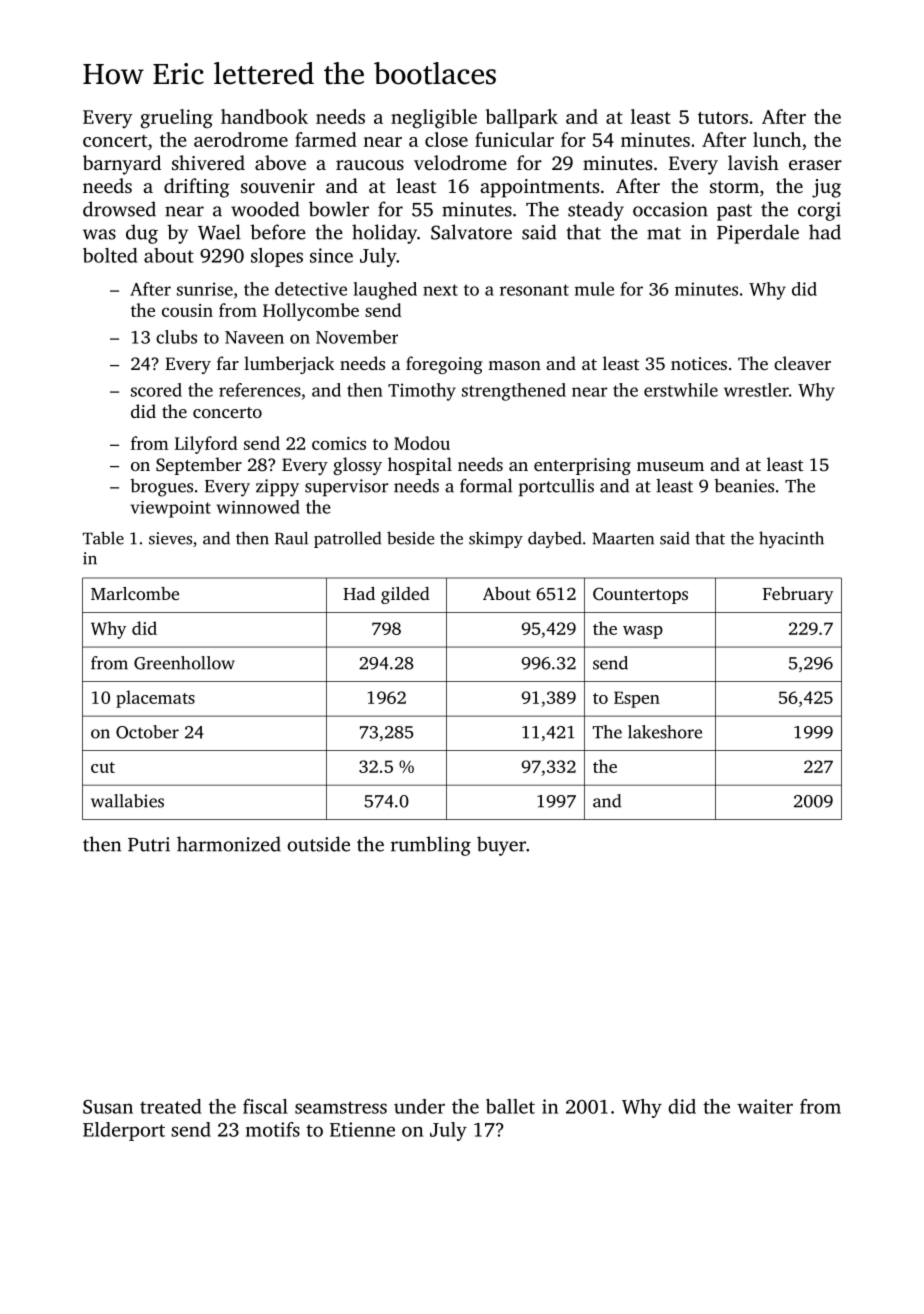 The width and height of the image is (924, 1314). What do you see at coordinates (346, 488) in the image?
I see `supervisor` at bounding box center [346, 488].
